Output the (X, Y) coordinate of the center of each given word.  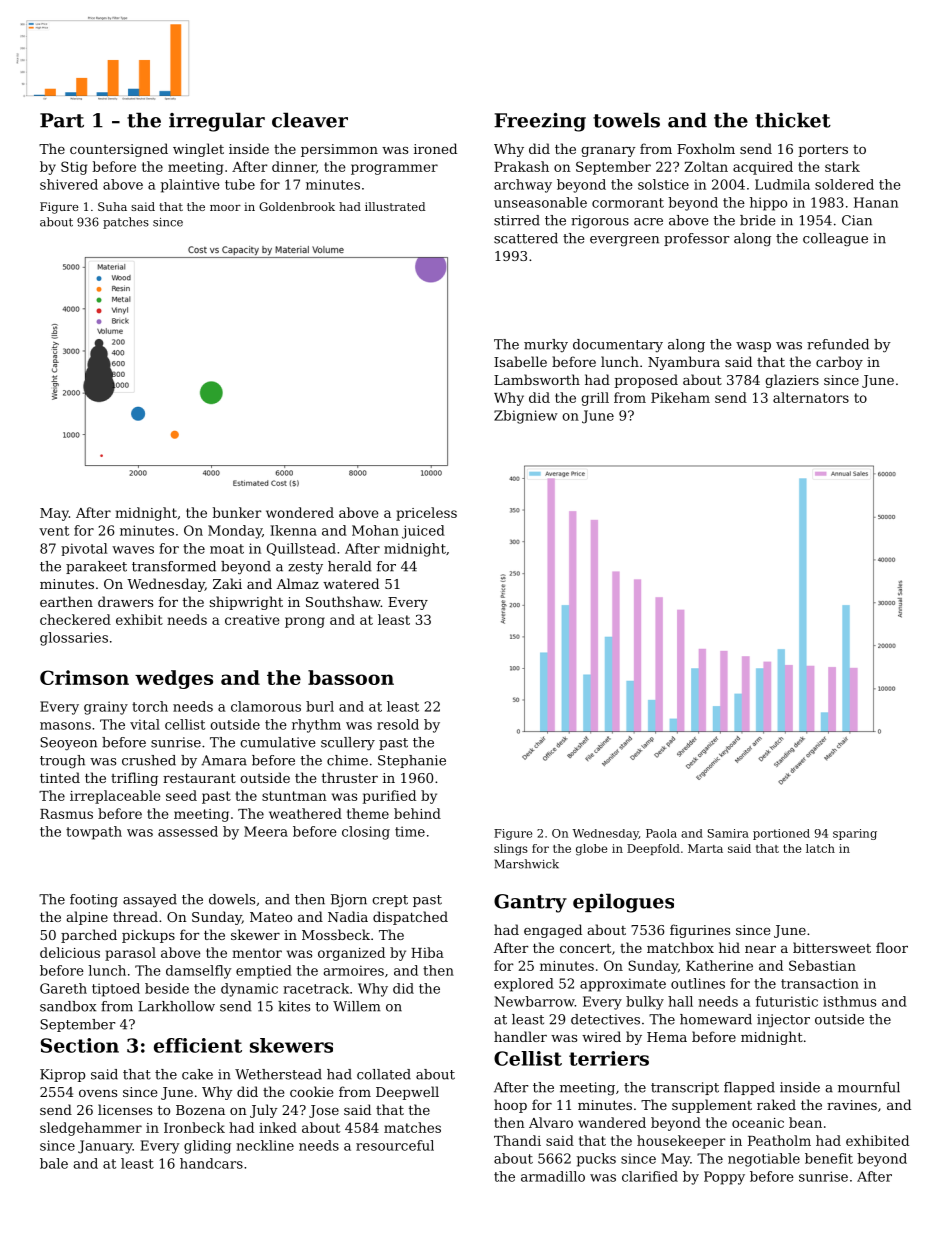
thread (135, 916)
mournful (869, 1087)
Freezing (540, 122)
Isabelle (520, 361)
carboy (839, 363)
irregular (217, 122)
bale (54, 1163)
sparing (855, 834)
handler (520, 1036)
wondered (300, 512)
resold (398, 724)
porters (823, 150)
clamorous (266, 706)
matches (412, 1127)
